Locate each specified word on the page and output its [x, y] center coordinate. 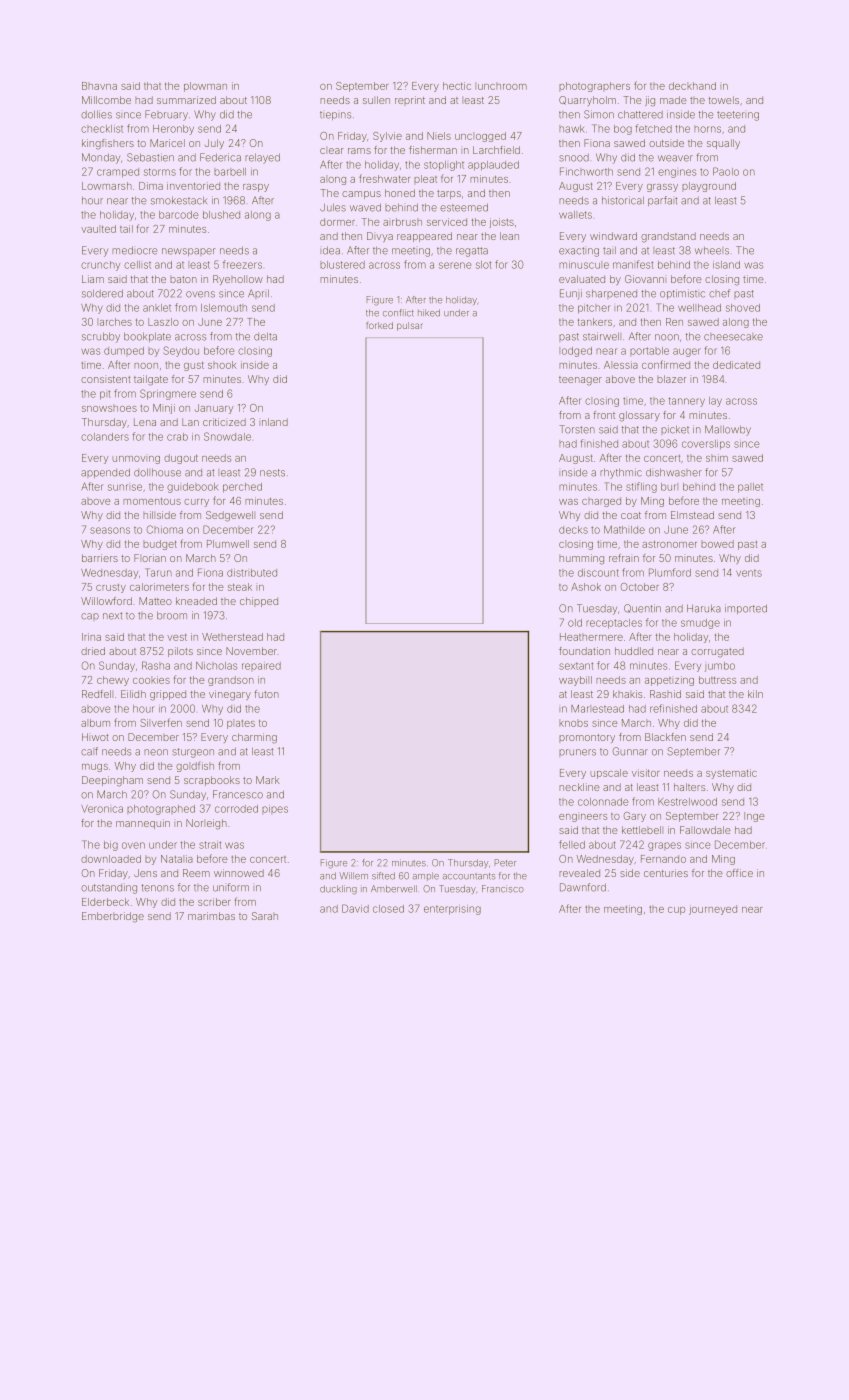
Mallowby [728, 430]
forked [379, 325]
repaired [261, 666]
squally [723, 144]
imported [746, 609]
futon [266, 694]
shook [222, 365]
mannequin [143, 824]
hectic [457, 86]
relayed [262, 158]
